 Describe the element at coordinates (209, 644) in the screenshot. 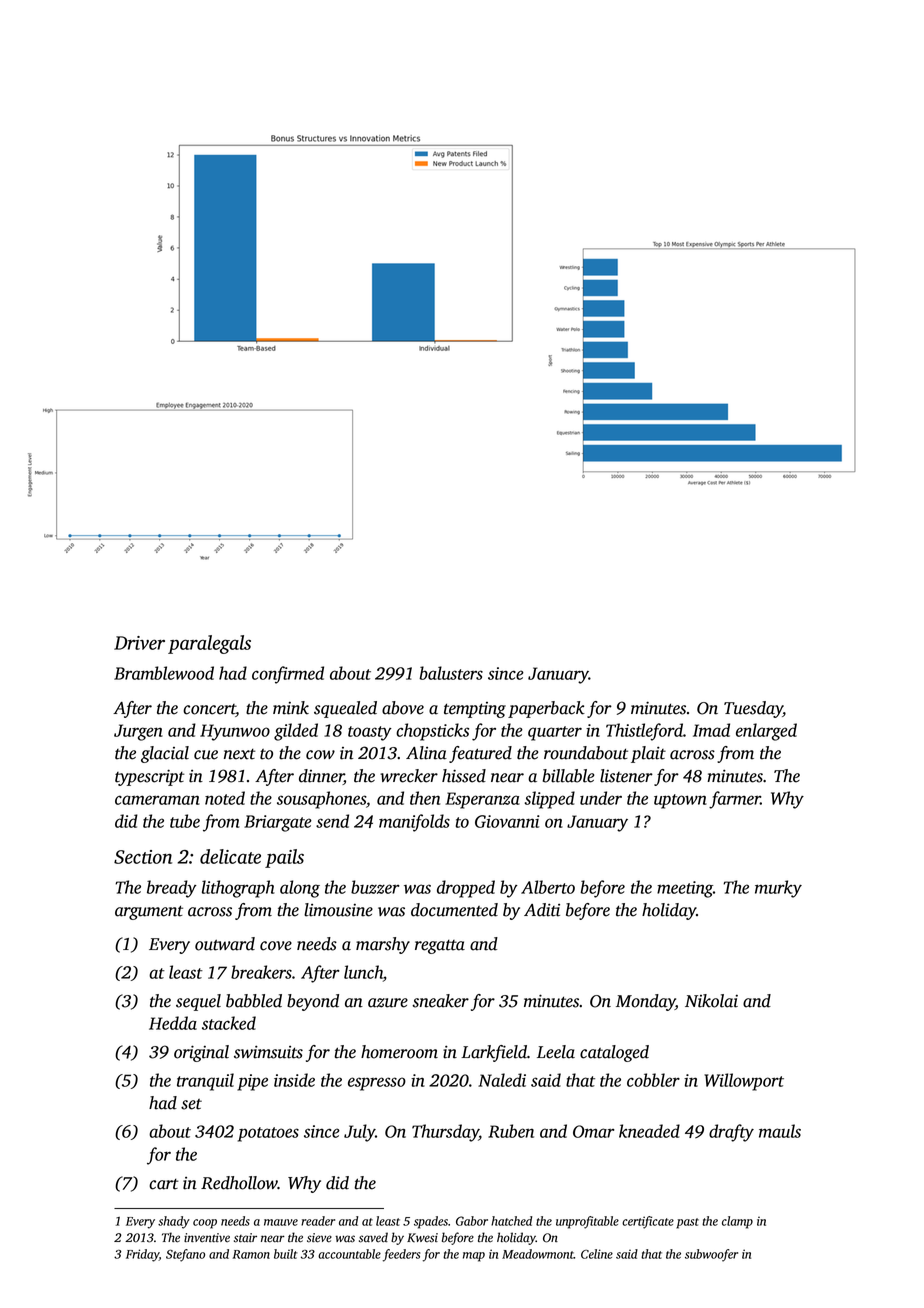

I see `paralegals` at that location.
